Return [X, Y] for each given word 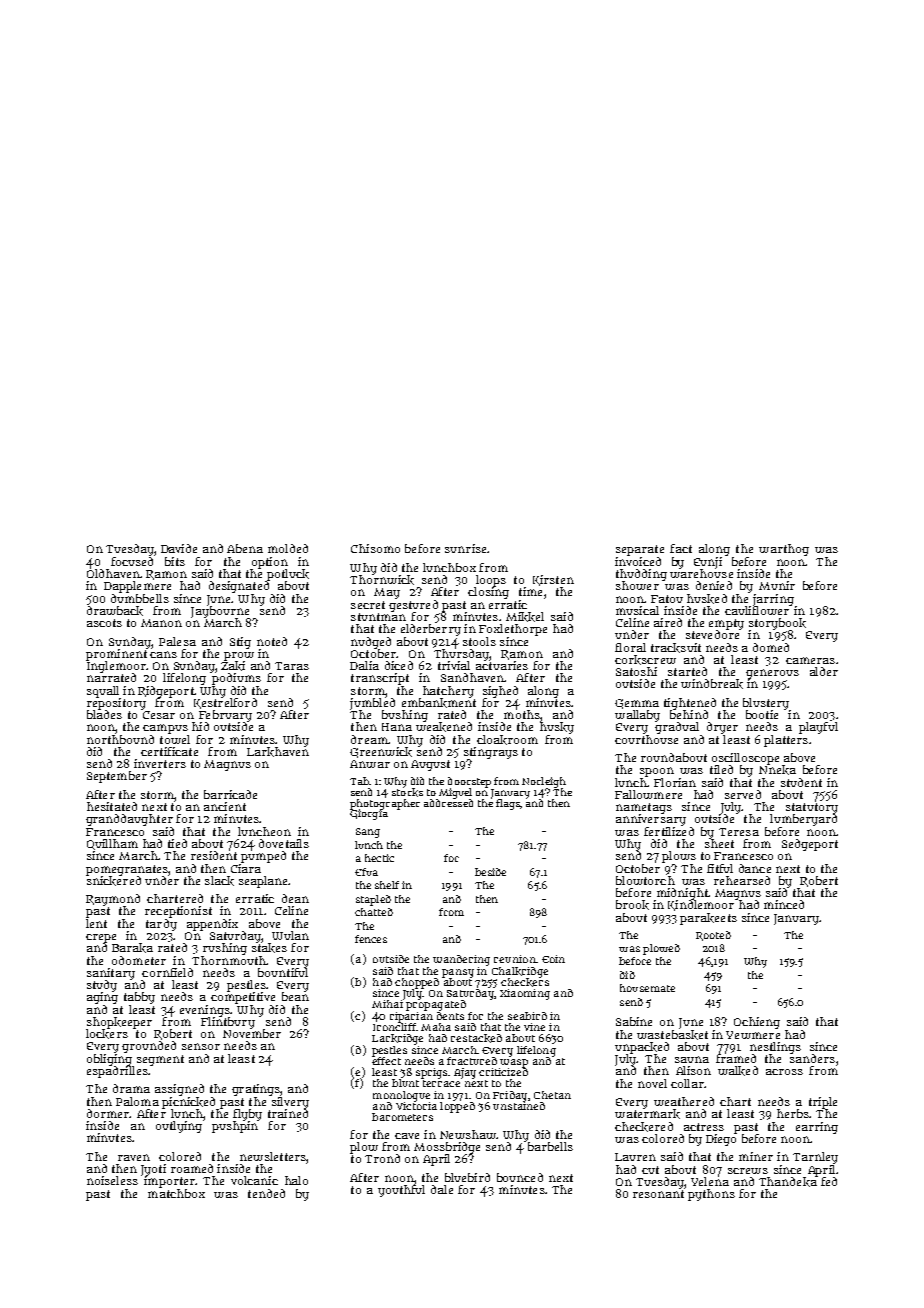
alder [824, 671]
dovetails [284, 843]
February [225, 716]
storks [407, 792]
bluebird [467, 1177]
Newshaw [468, 1134]
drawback [115, 611]
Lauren [635, 1157]
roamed [192, 1168]
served [743, 794]
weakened [444, 727]
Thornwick [382, 580]
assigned [179, 1090]
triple [823, 1103]
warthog [784, 550]
